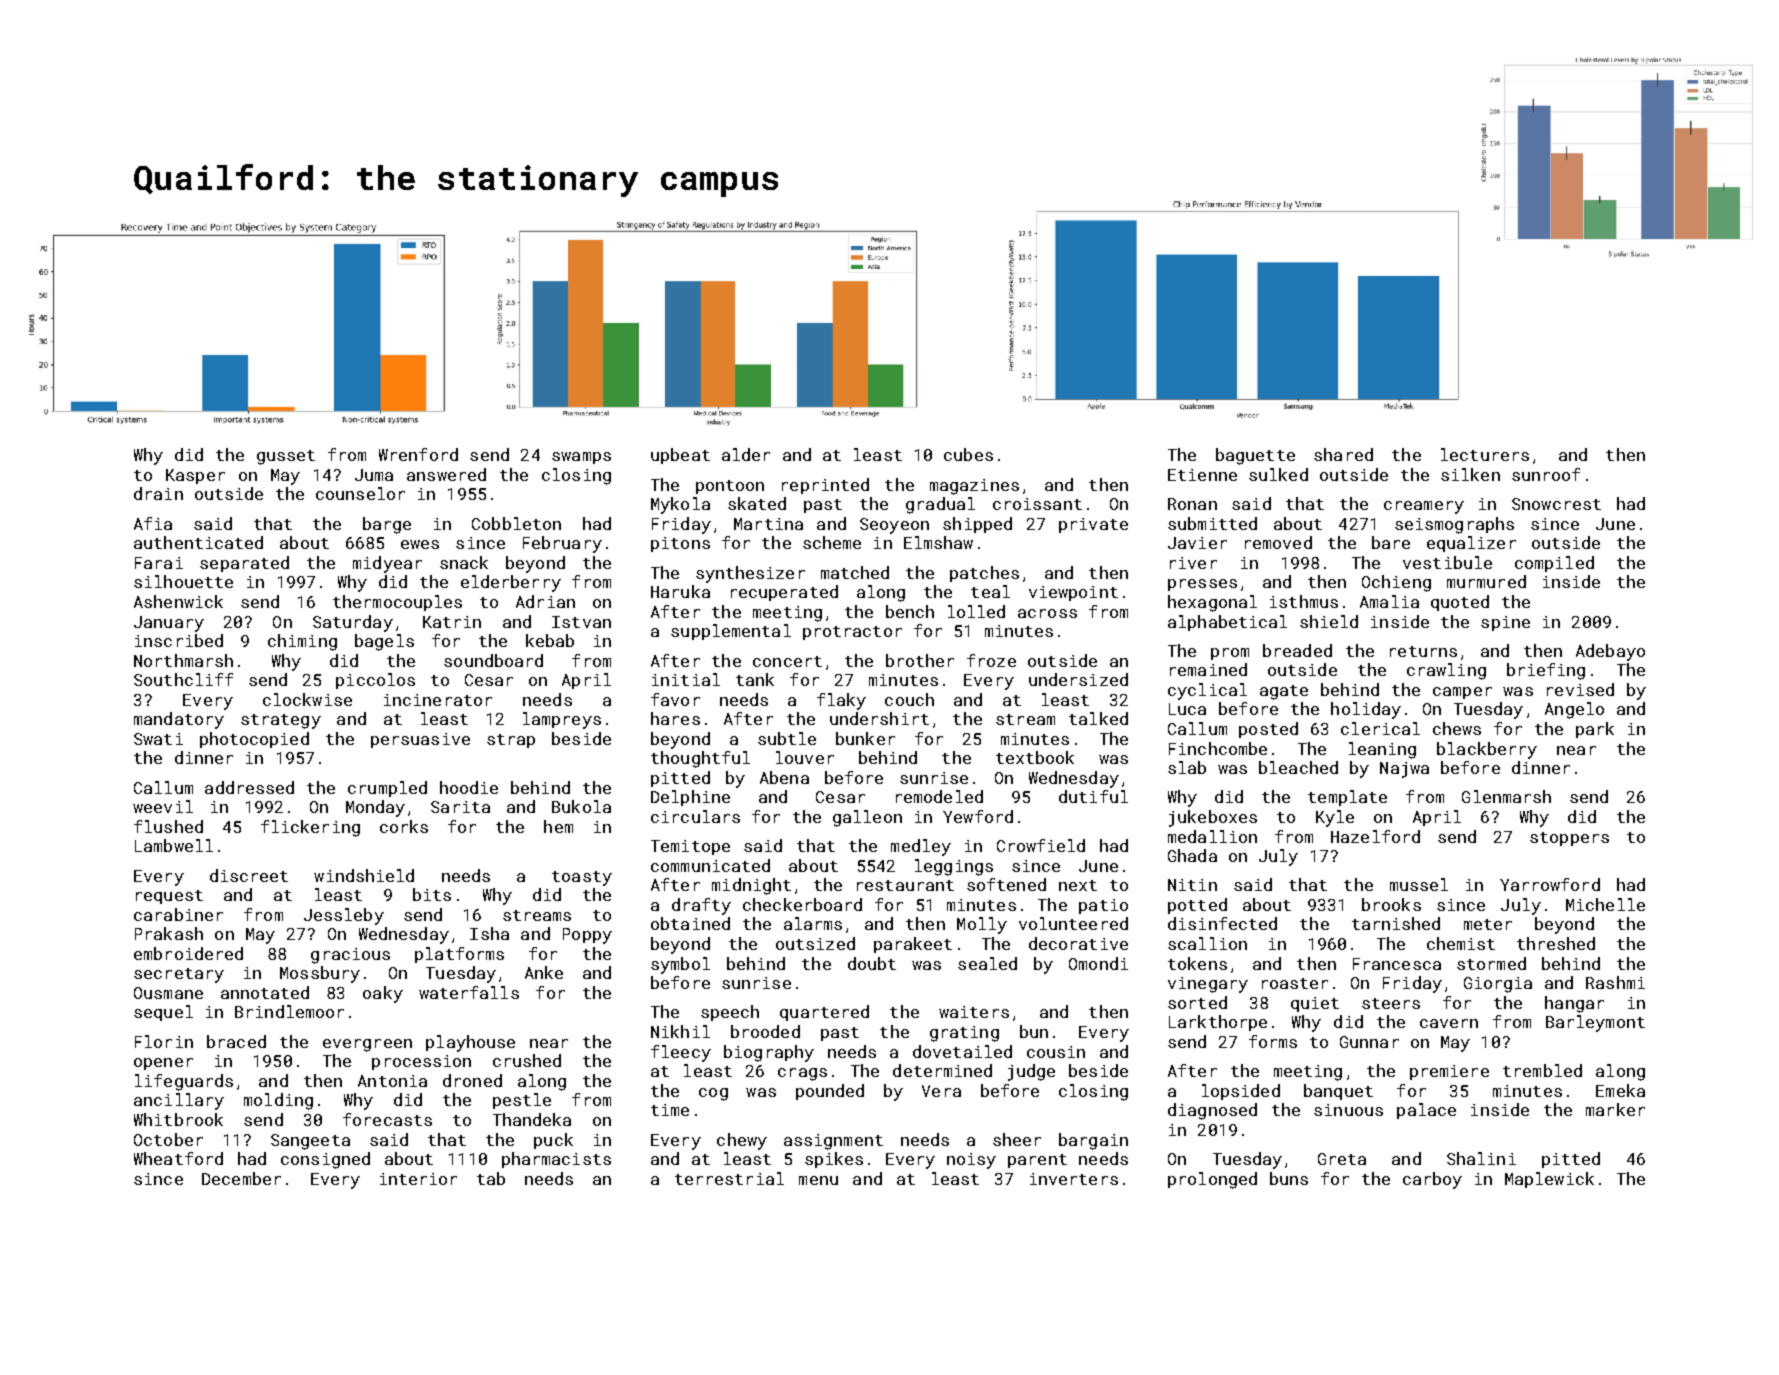 The height and width of the document is (1375, 1779). Describe the element at coordinates (178, 1158) in the document. I see `Wheatford` at that location.
